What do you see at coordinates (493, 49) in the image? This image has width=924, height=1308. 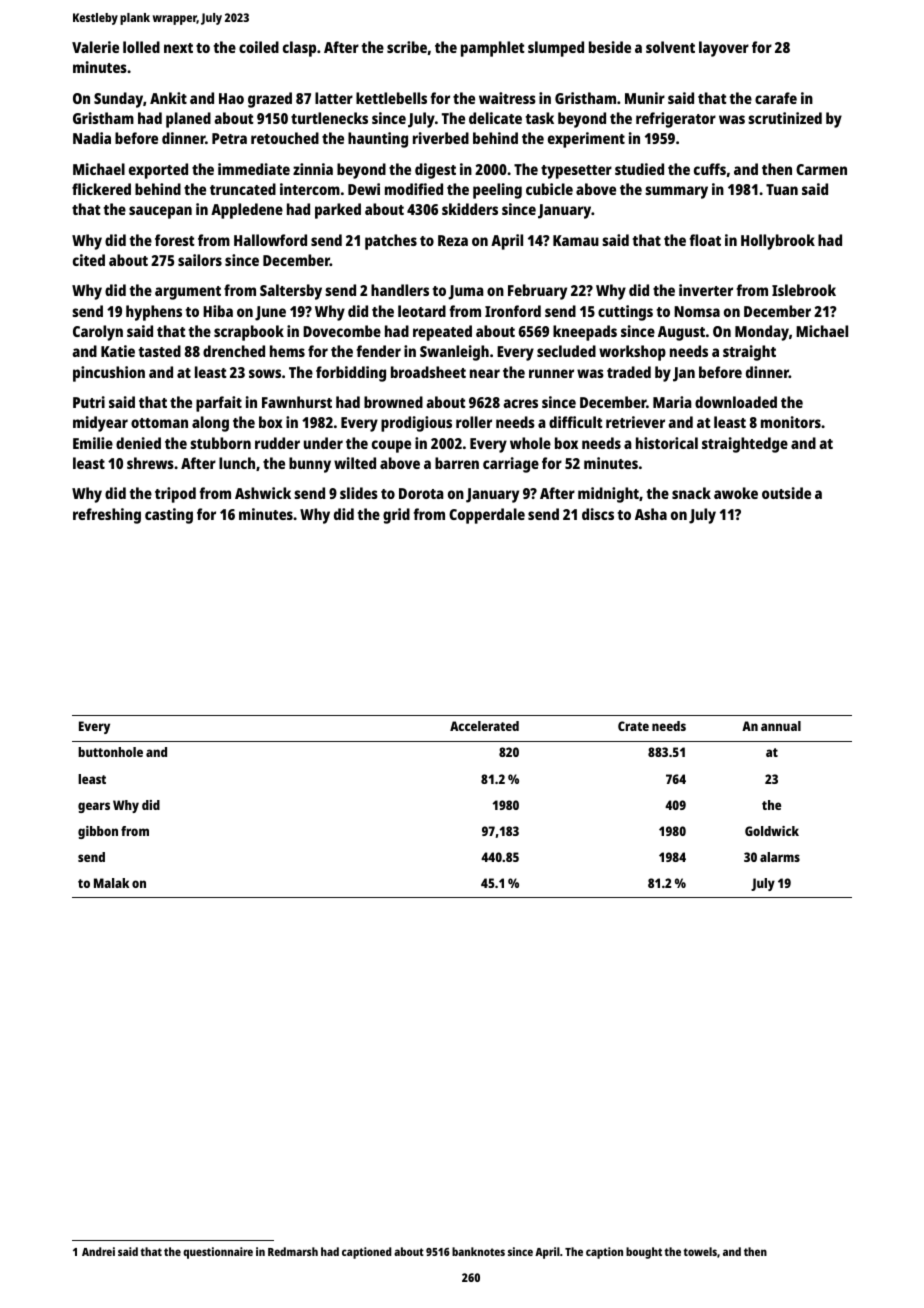 I see `pamphlet` at bounding box center [493, 49].
